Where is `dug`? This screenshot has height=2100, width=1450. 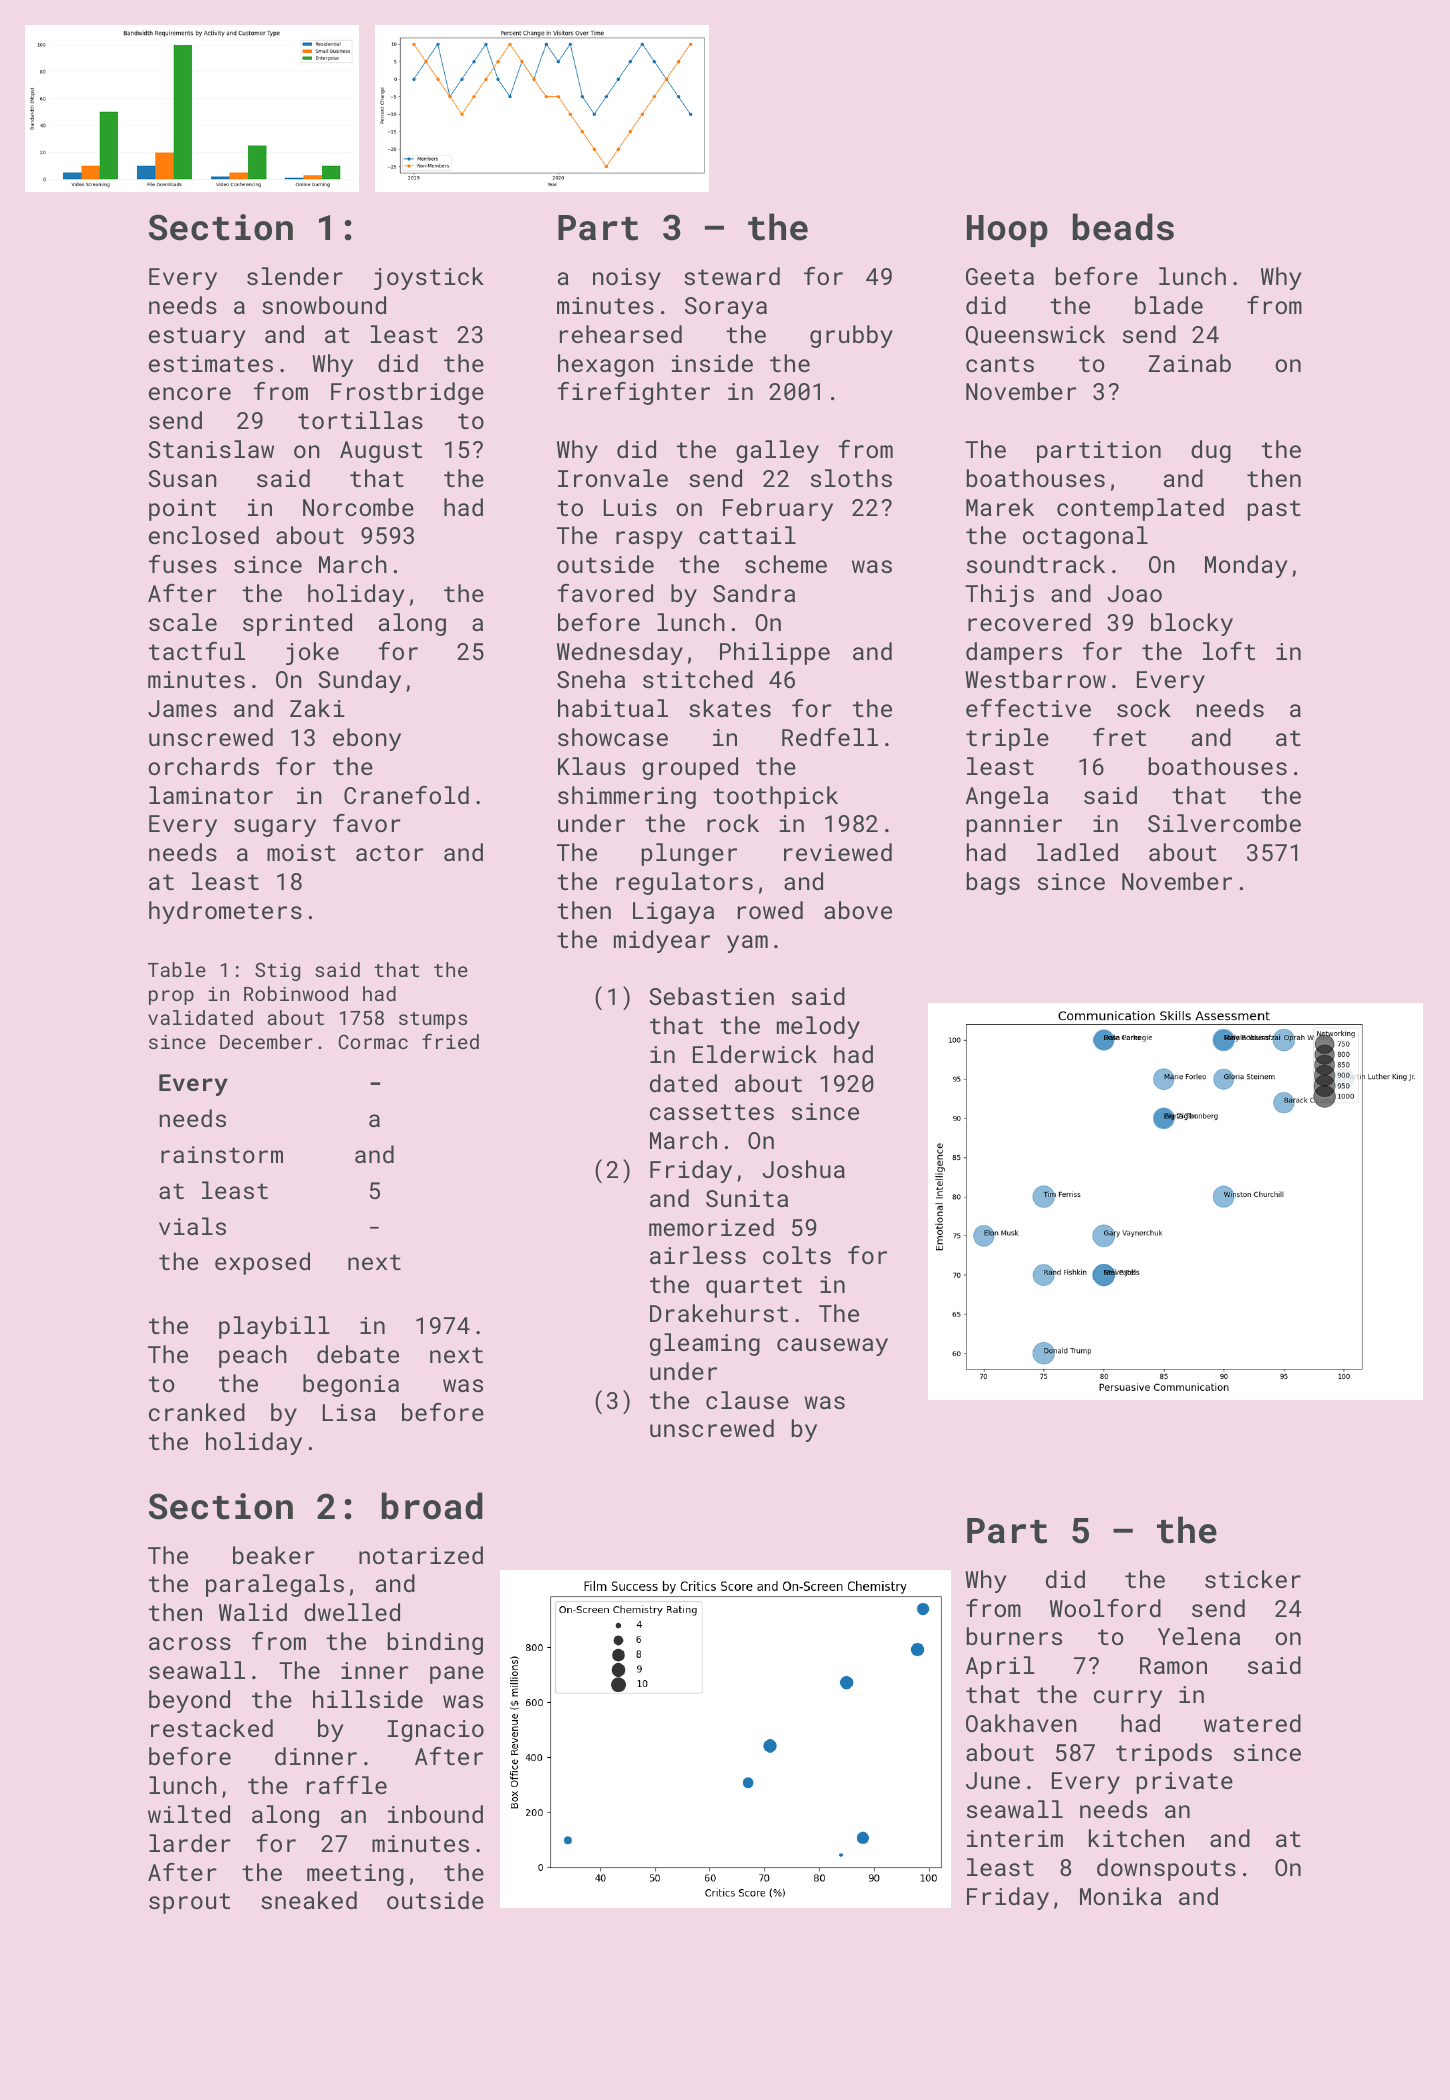 dug is located at coordinates (1211, 451).
